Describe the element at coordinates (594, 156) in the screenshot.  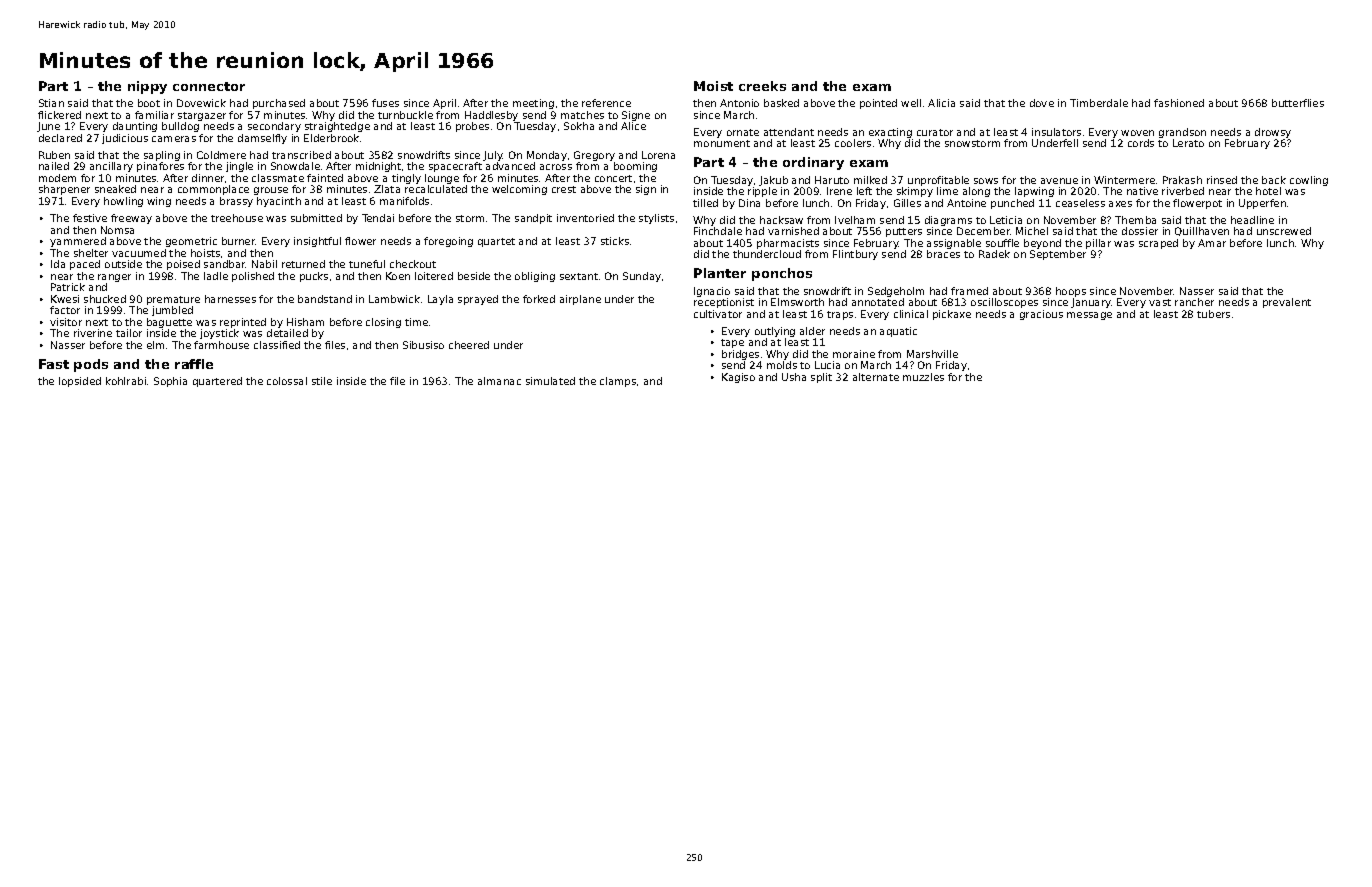
I see `Gregory` at that location.
